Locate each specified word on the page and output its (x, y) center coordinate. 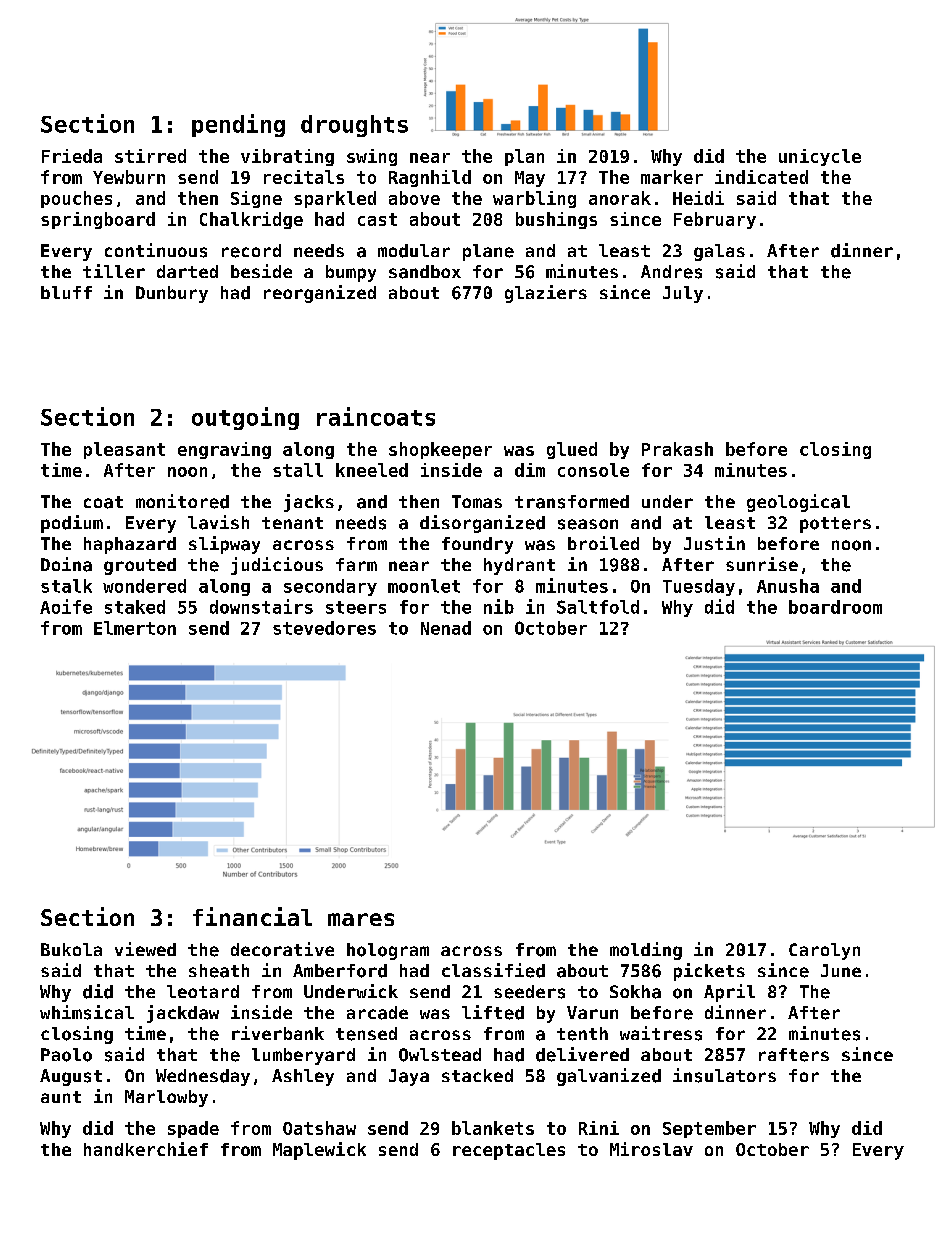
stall (298, 470)
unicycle (820, 157)
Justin (714, 543)
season (588, 524)
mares (361, 919)
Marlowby (166, 1098)
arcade (377, 1013)
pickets (709, 972)
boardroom (835, 607)
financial (252, 916)
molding (646, 951)
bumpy (351, 273)
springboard (98, 220)
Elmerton (135, 628)
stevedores (324, 628)
